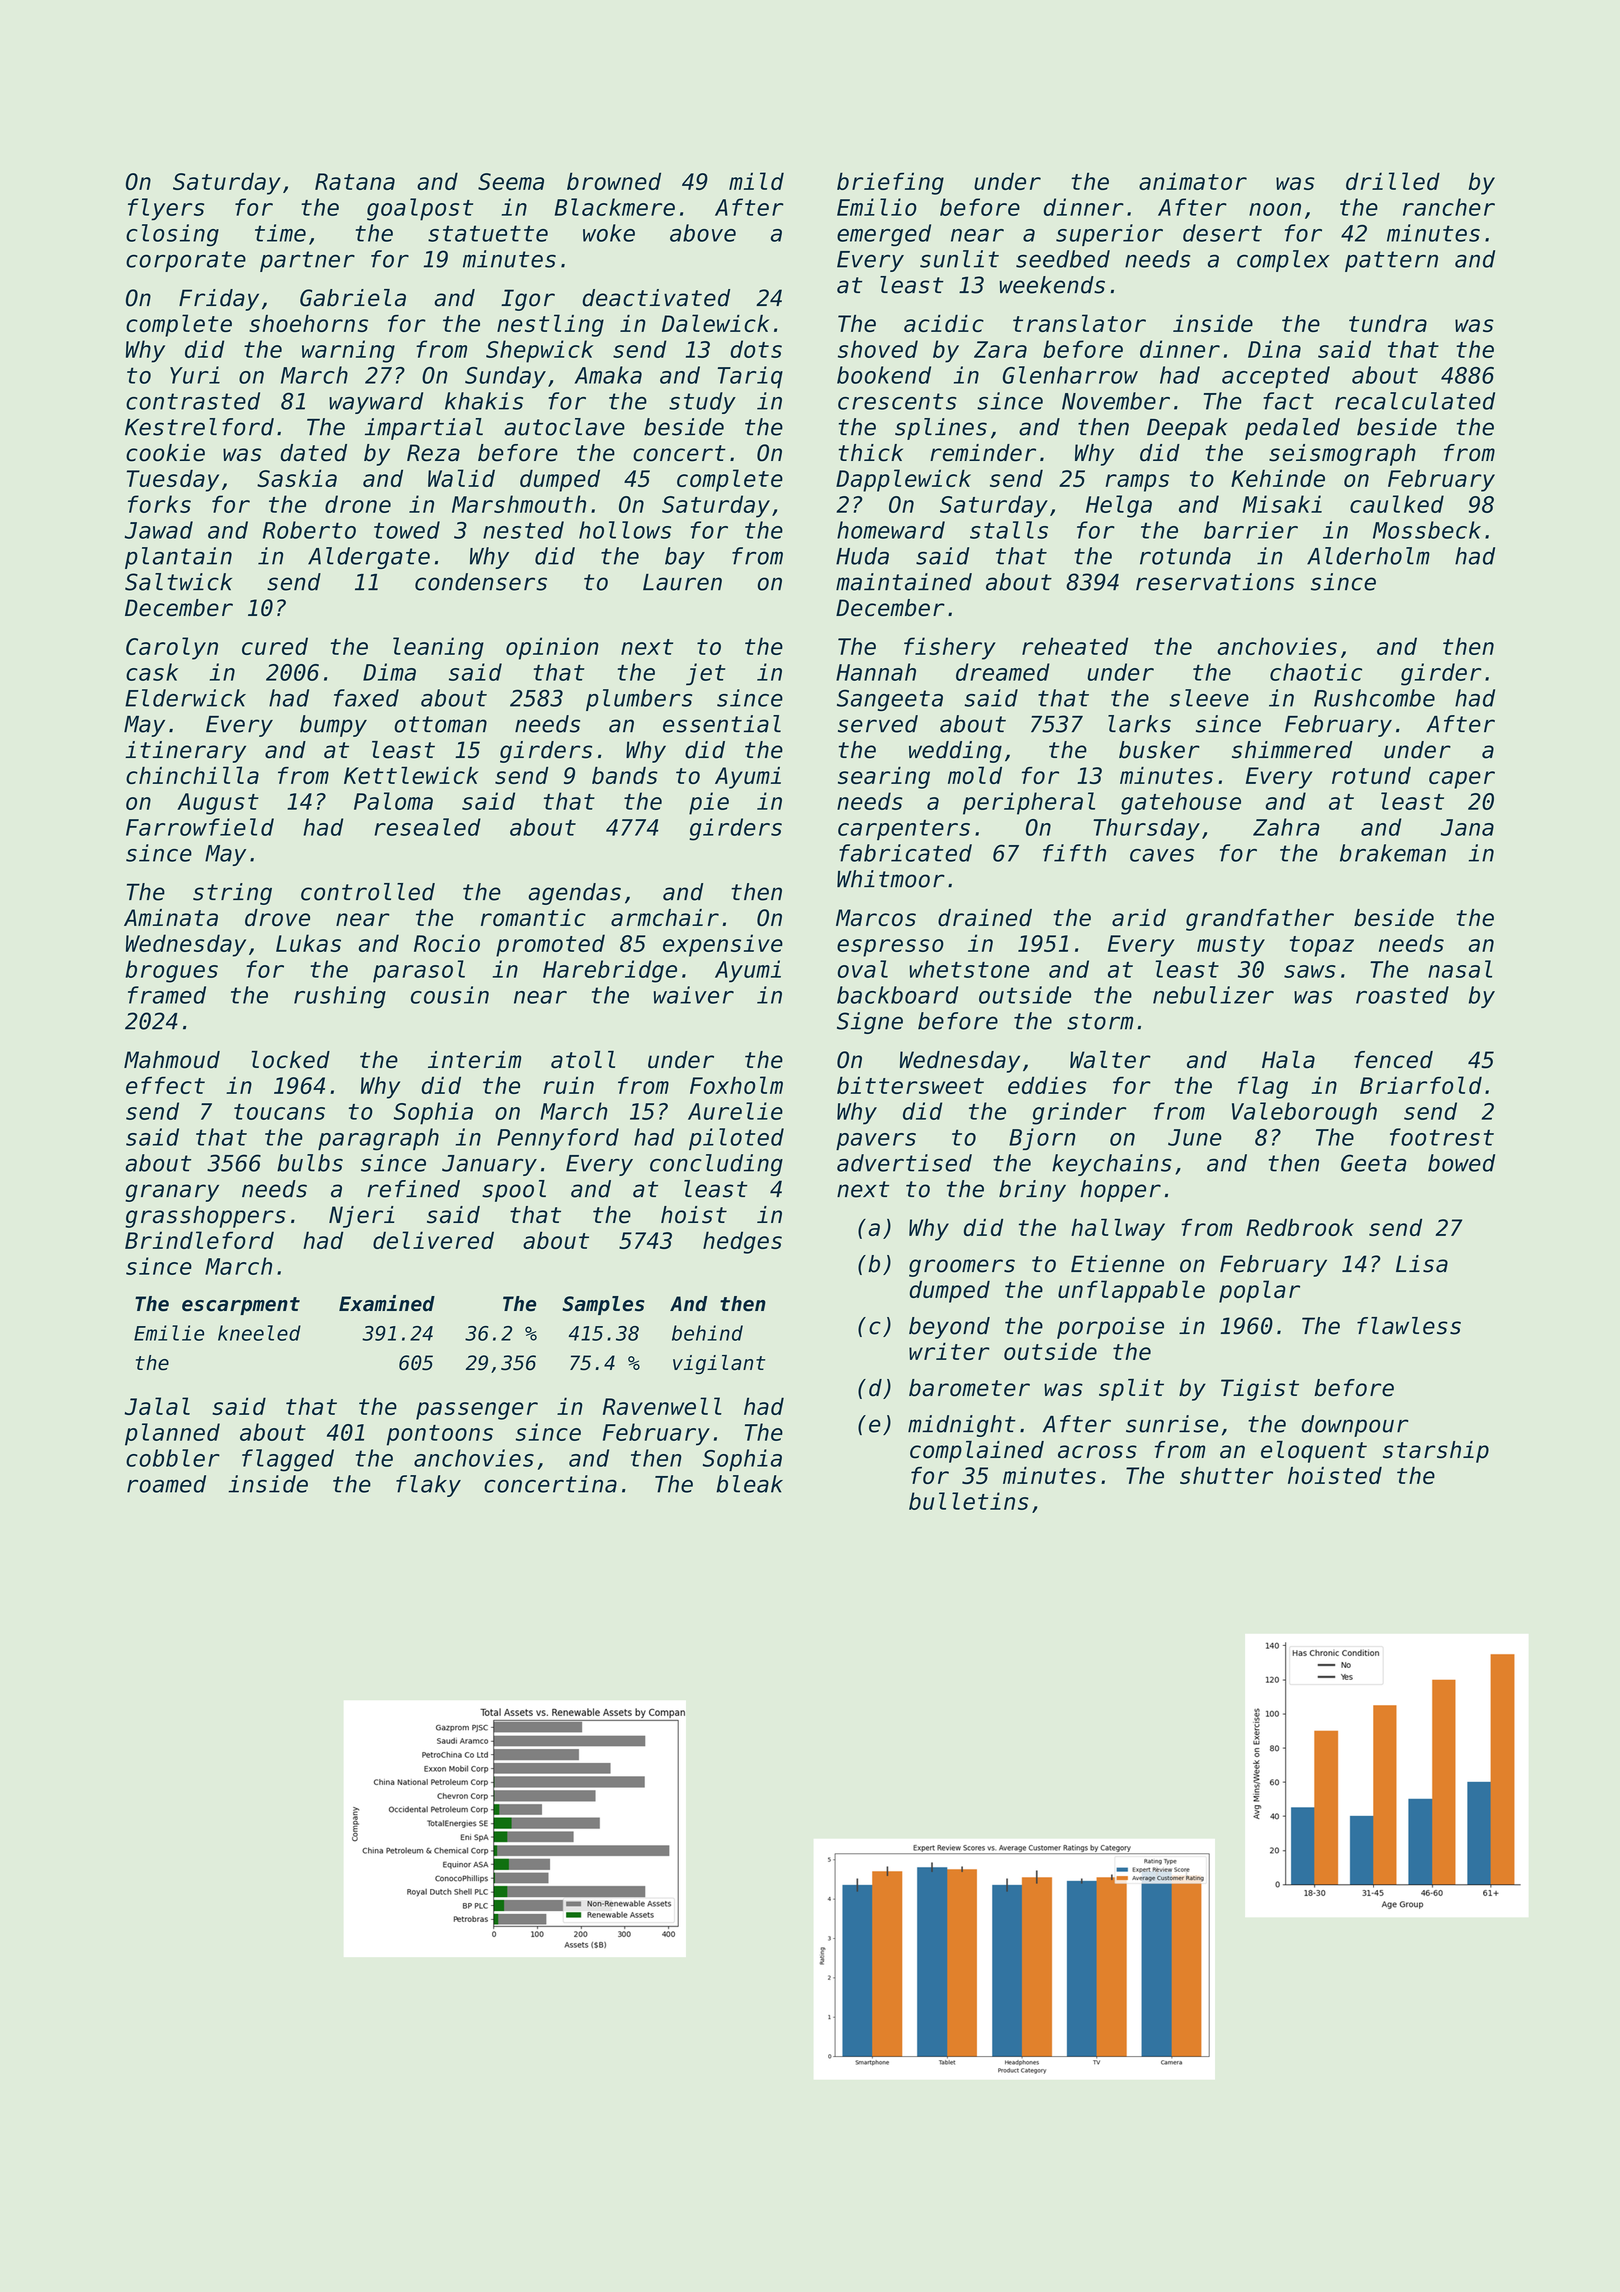 Image resolution: width=1620 pixels, height=2292 pixels. What do you see at coordinates (1421, 1085) in the screenshot?
I see `Briarfold` at bounding box center [1421, 1085].
